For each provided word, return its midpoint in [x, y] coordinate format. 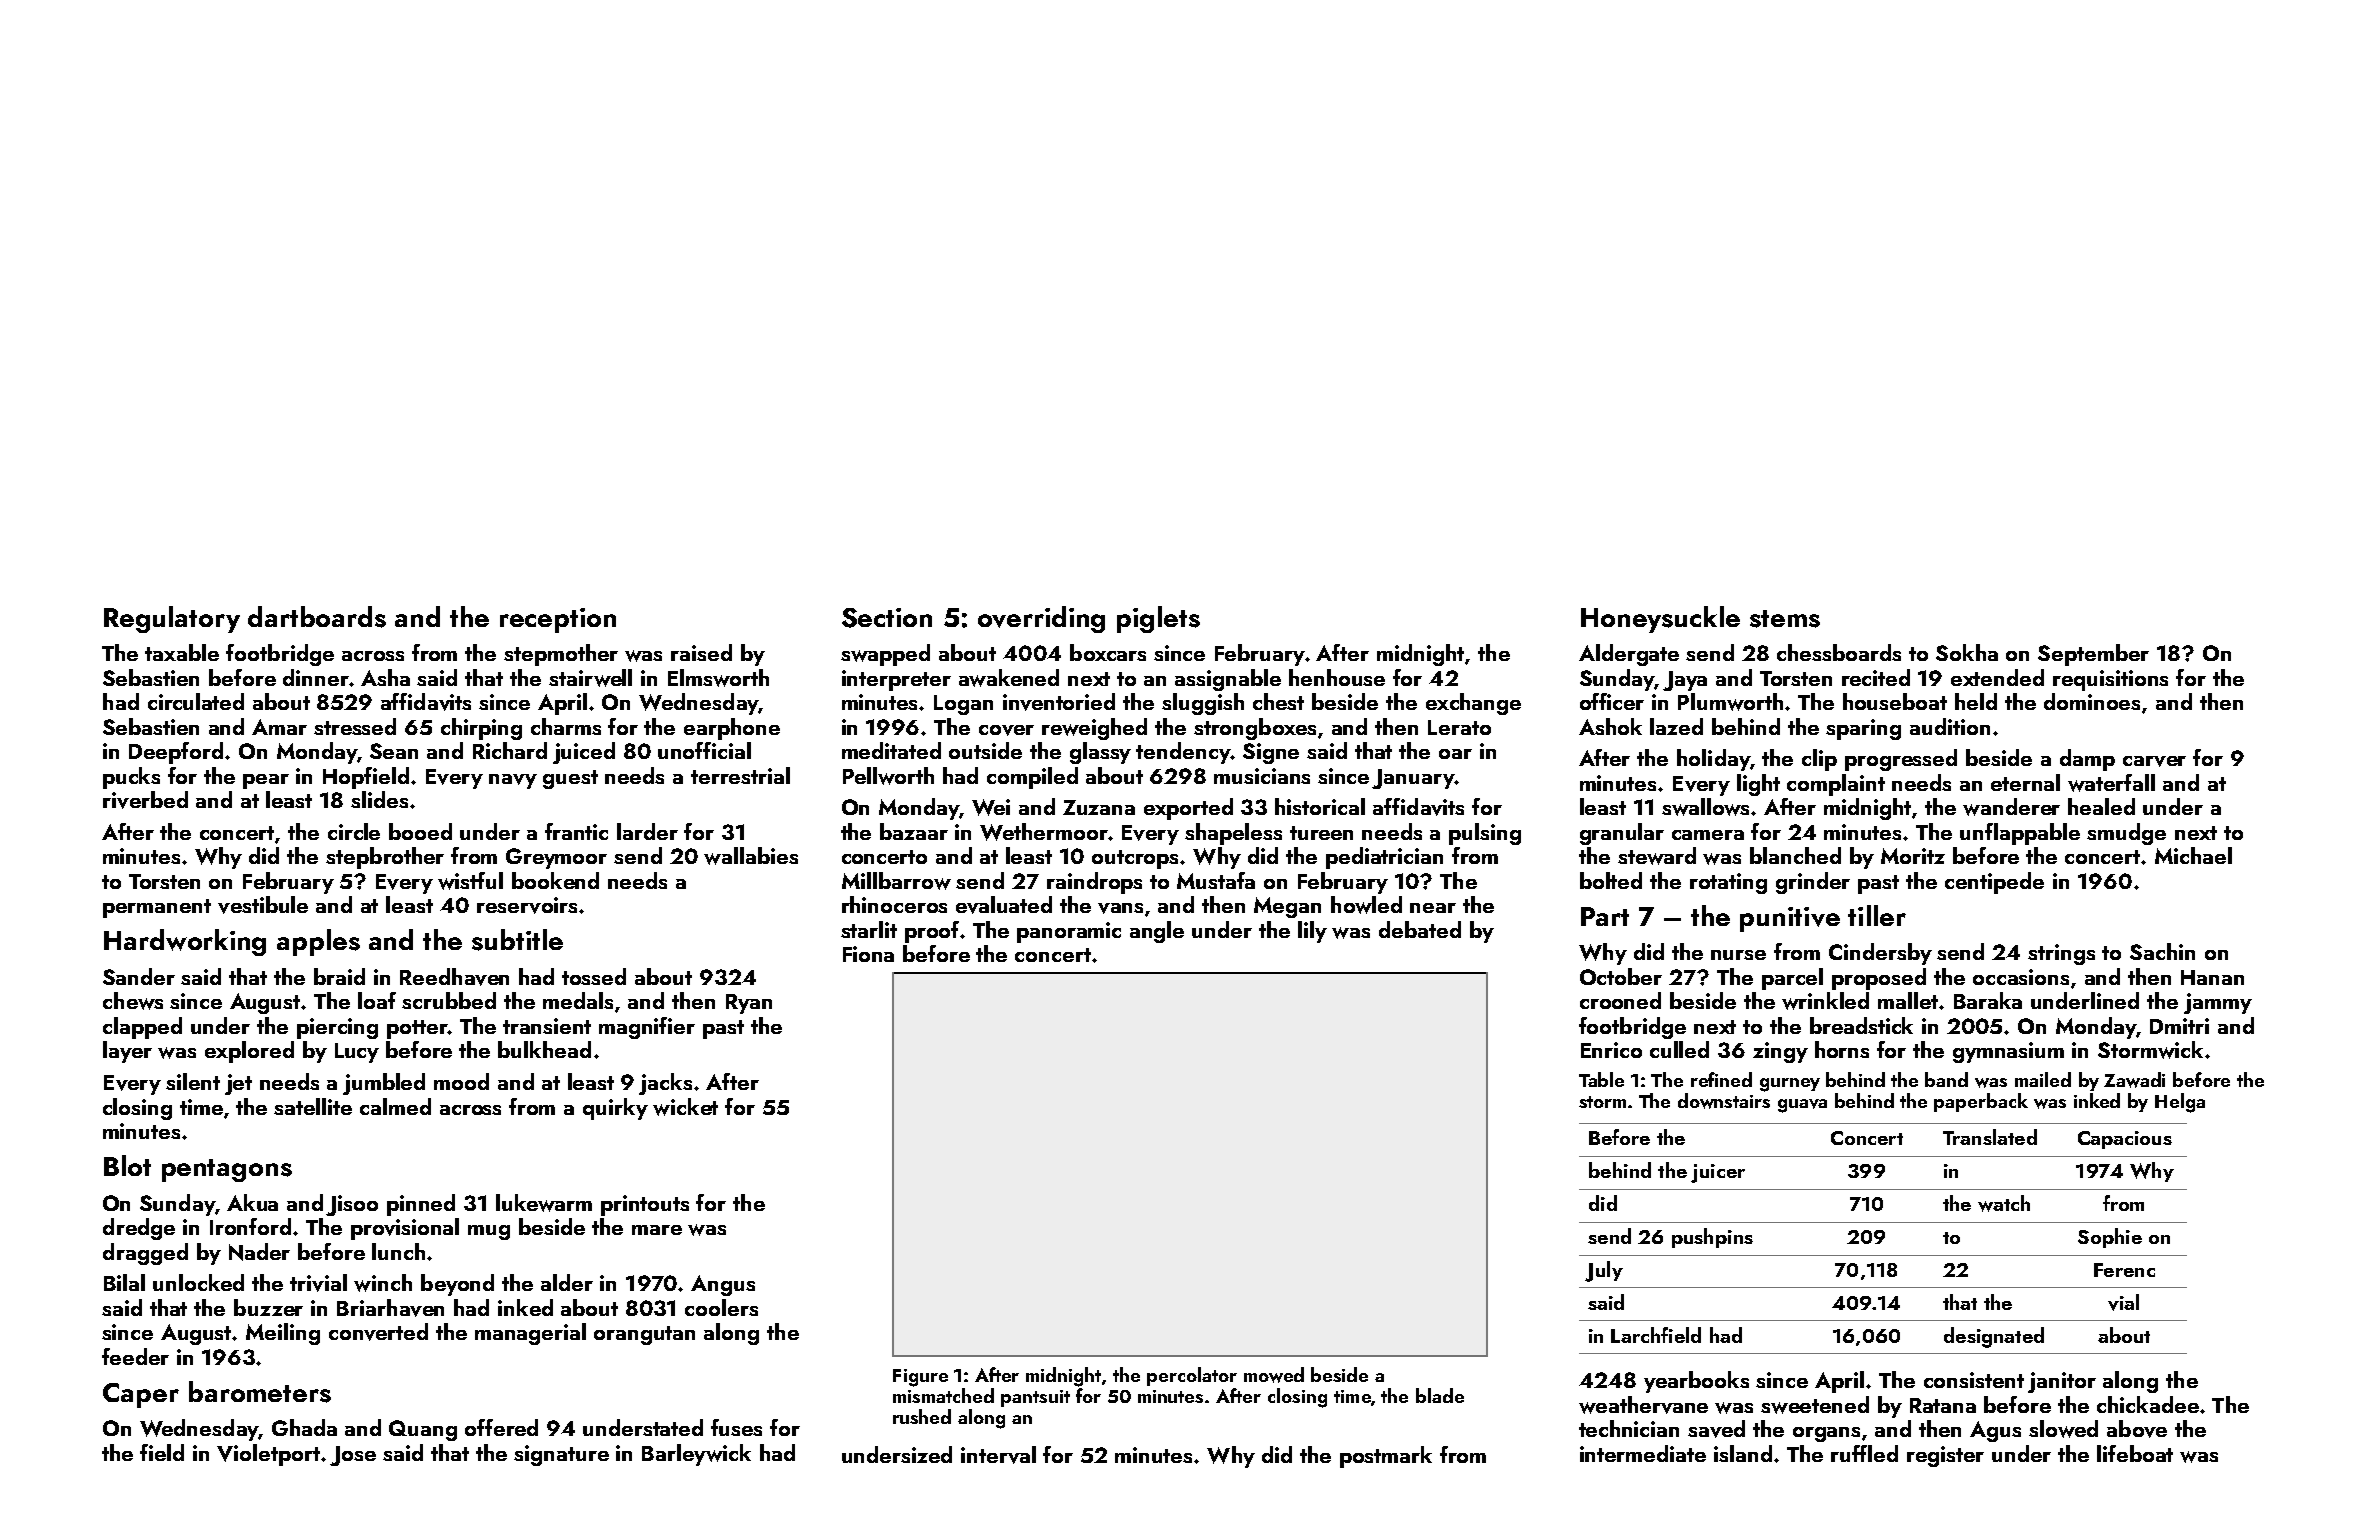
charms [566, 726]
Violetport [269, 1455]
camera [1708, 835]
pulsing [1485, 834]
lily [1312, 932]
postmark [1386, 1457]
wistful [470, 881]
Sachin [2162, 951]
